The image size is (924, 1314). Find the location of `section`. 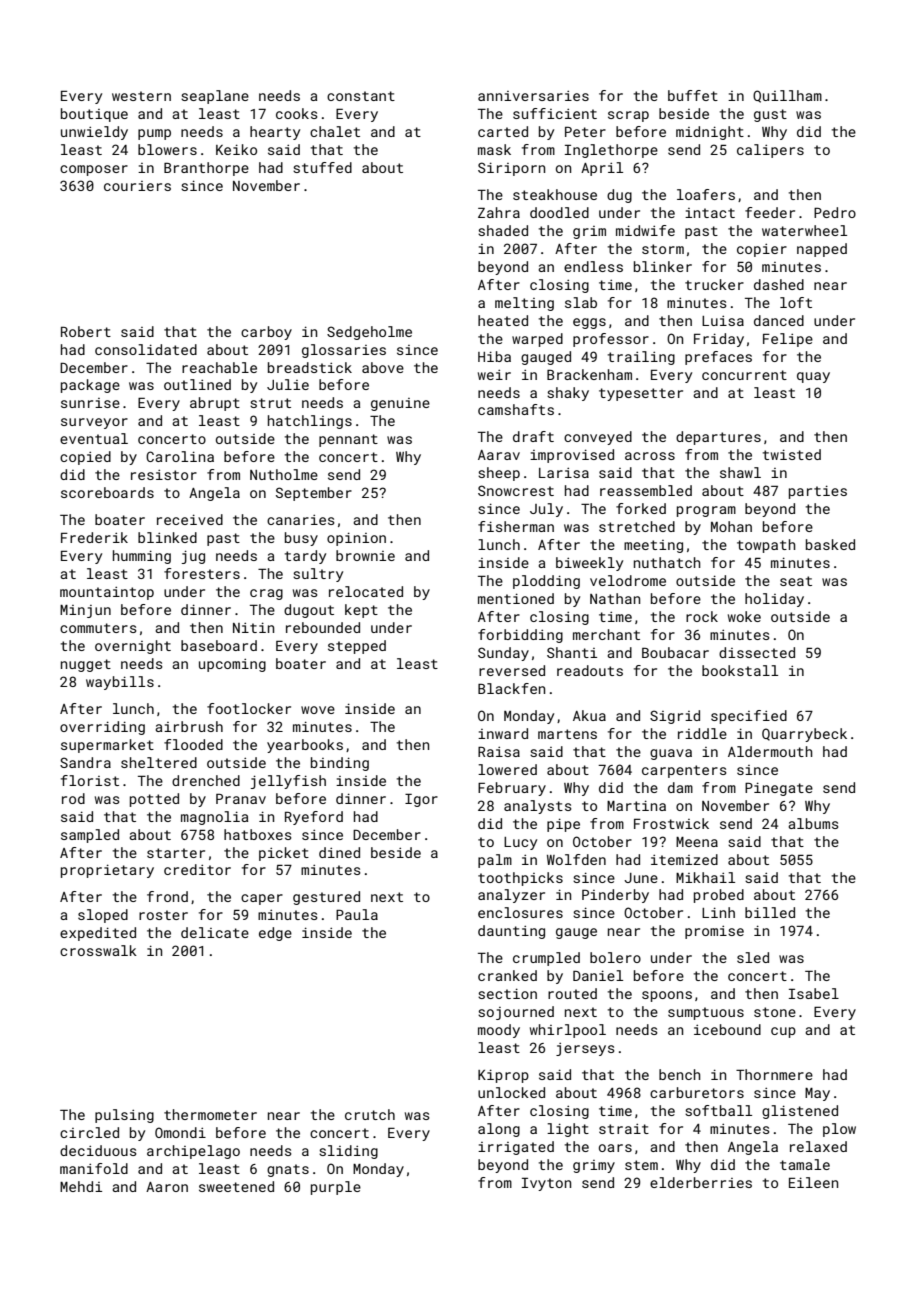

section is located at coordinates (507, 993).
